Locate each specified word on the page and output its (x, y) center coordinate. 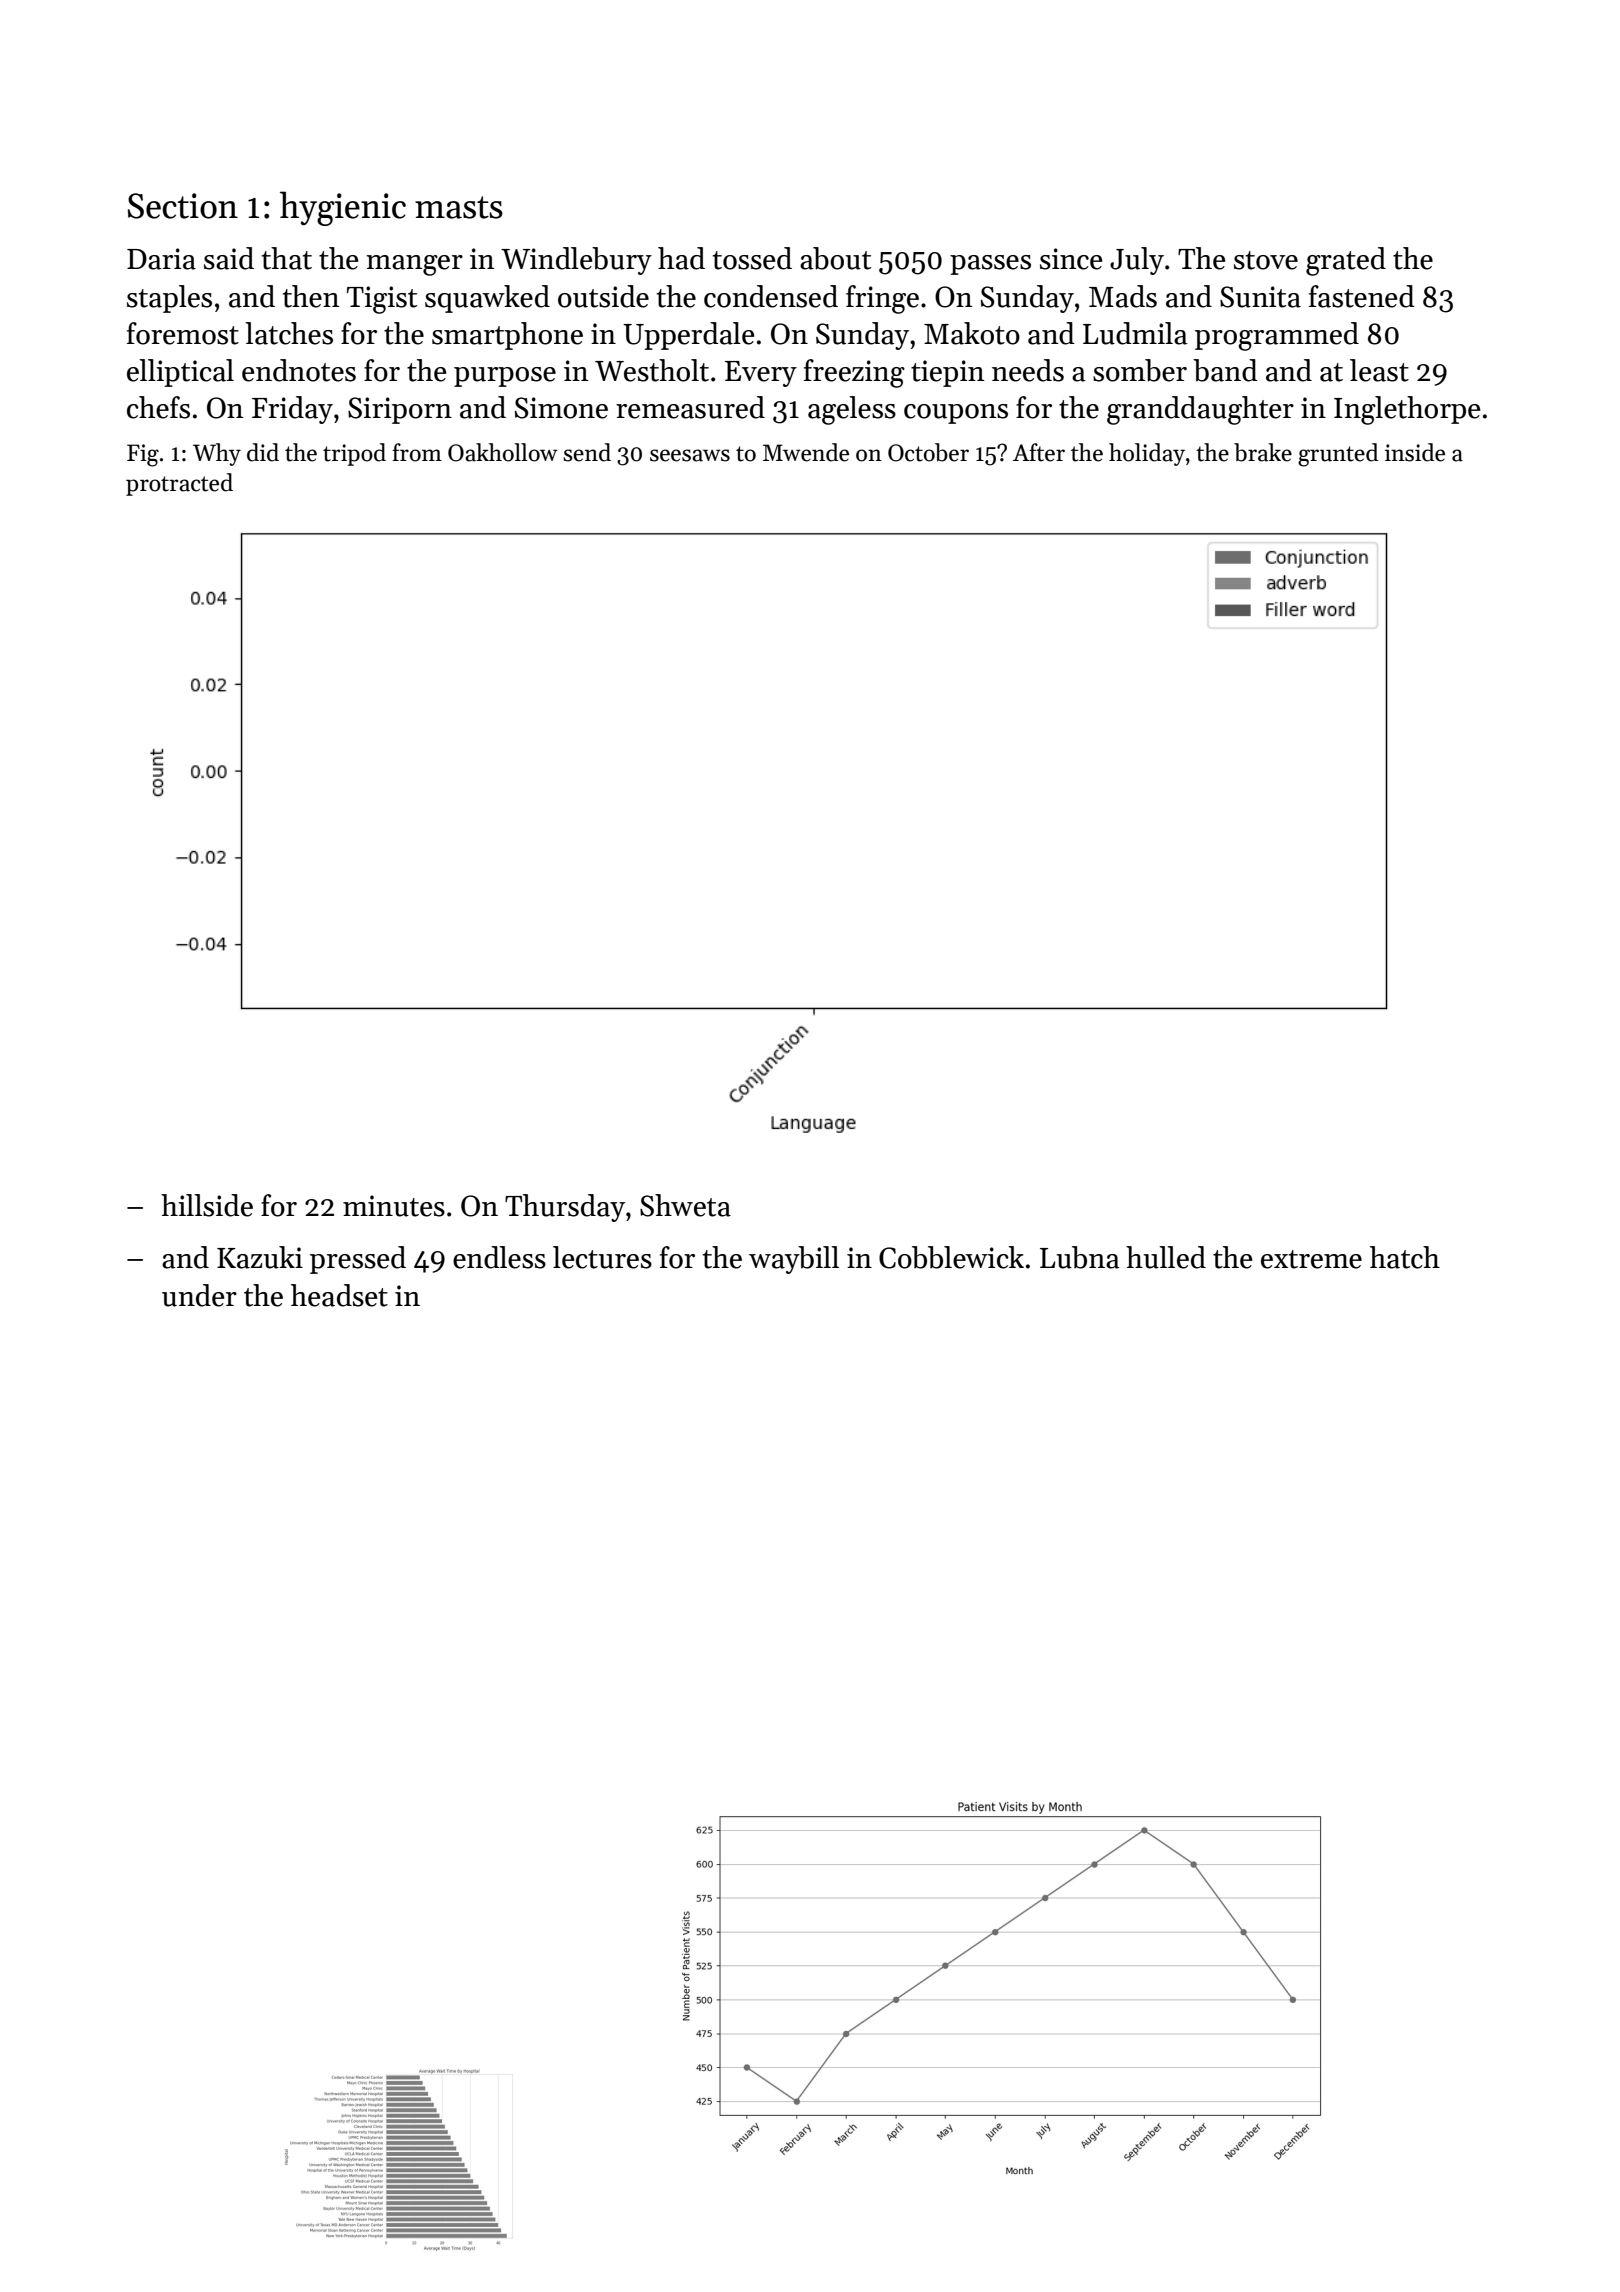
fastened (1362, 296)
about (835, 258)
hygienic (343, 208)
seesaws (690, 455)
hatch (1405, 1257)
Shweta (685, 1205)
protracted (179, 484)
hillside (207, 1205)
